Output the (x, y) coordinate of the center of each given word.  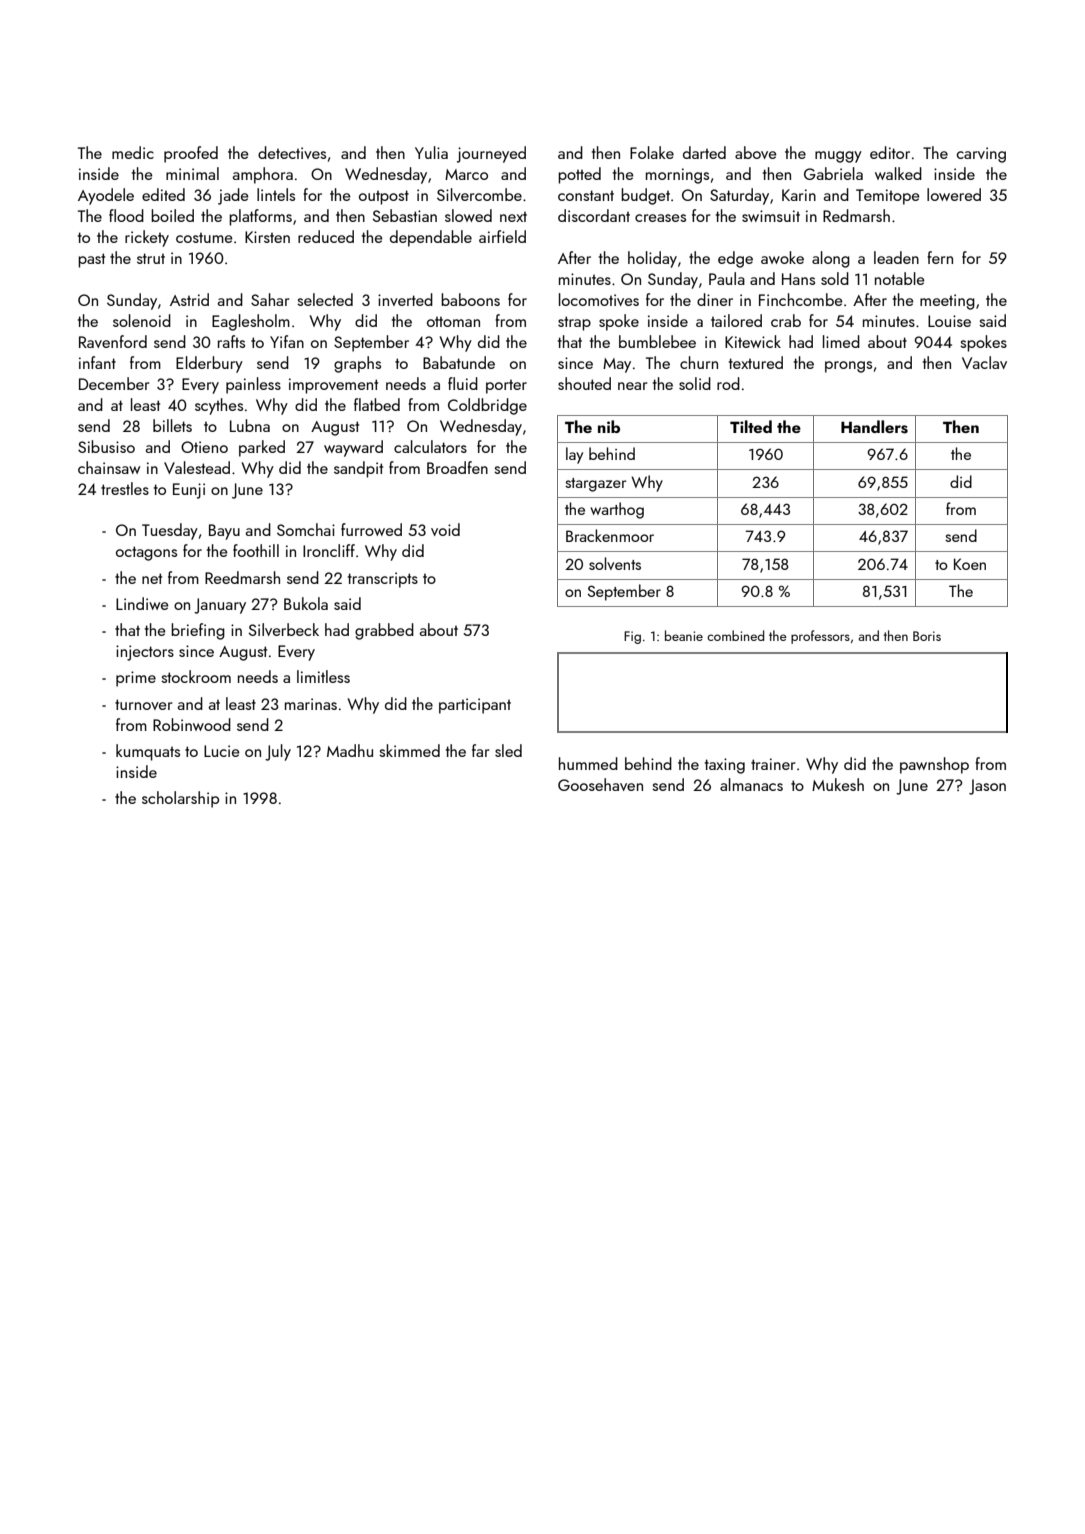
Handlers (874, 427)
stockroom (196, 676)
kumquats (148, 752)
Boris (927, 636)
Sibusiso (106, 446)
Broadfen (457, 467)
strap (574, 323)
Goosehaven (600, 784)
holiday (652, 259)
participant (475, 706)
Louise (949, 321)
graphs (357, 364)
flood (126, 215)
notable (900, 278)
